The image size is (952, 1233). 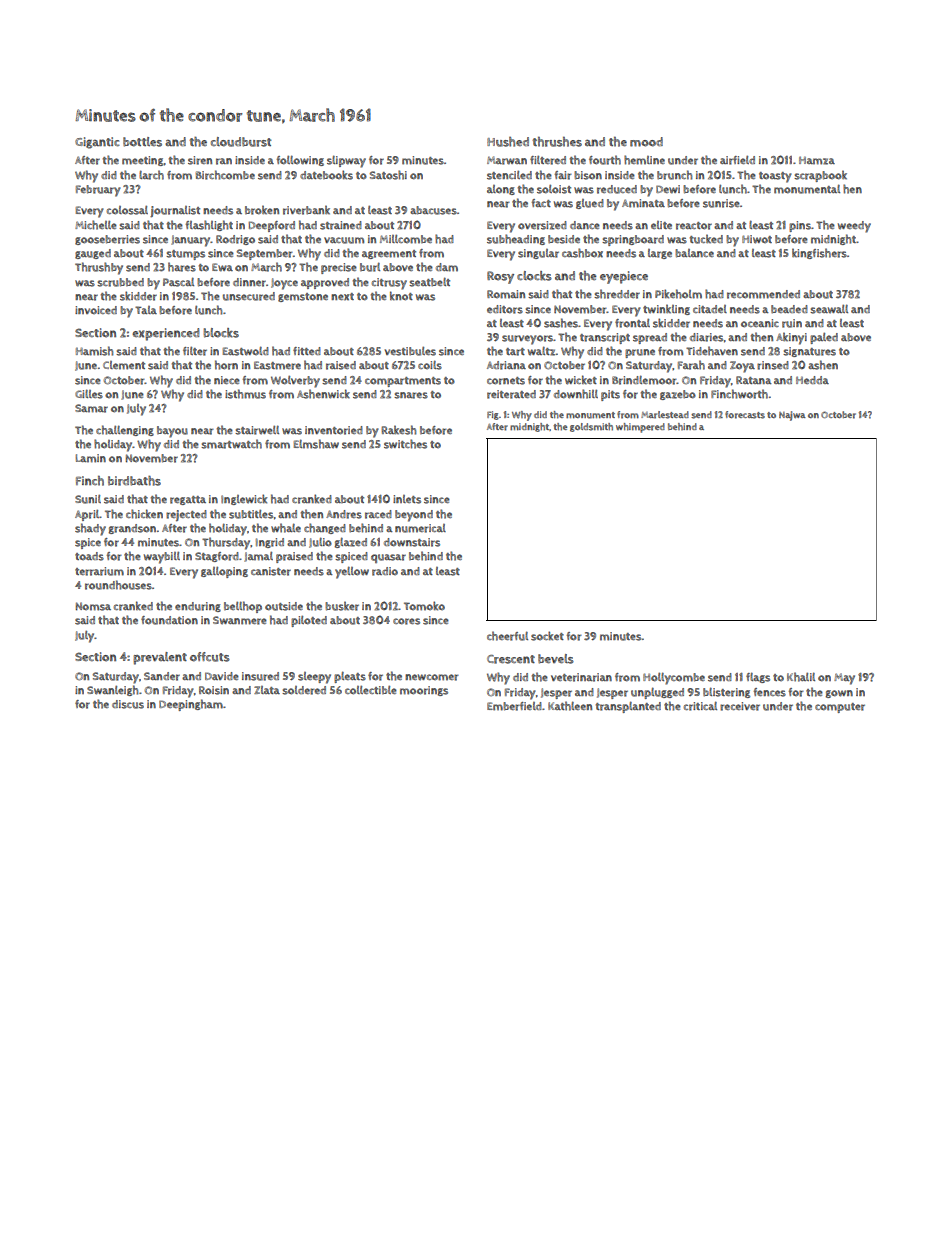 I want to click on experienced, so click(x=165, y=334).
